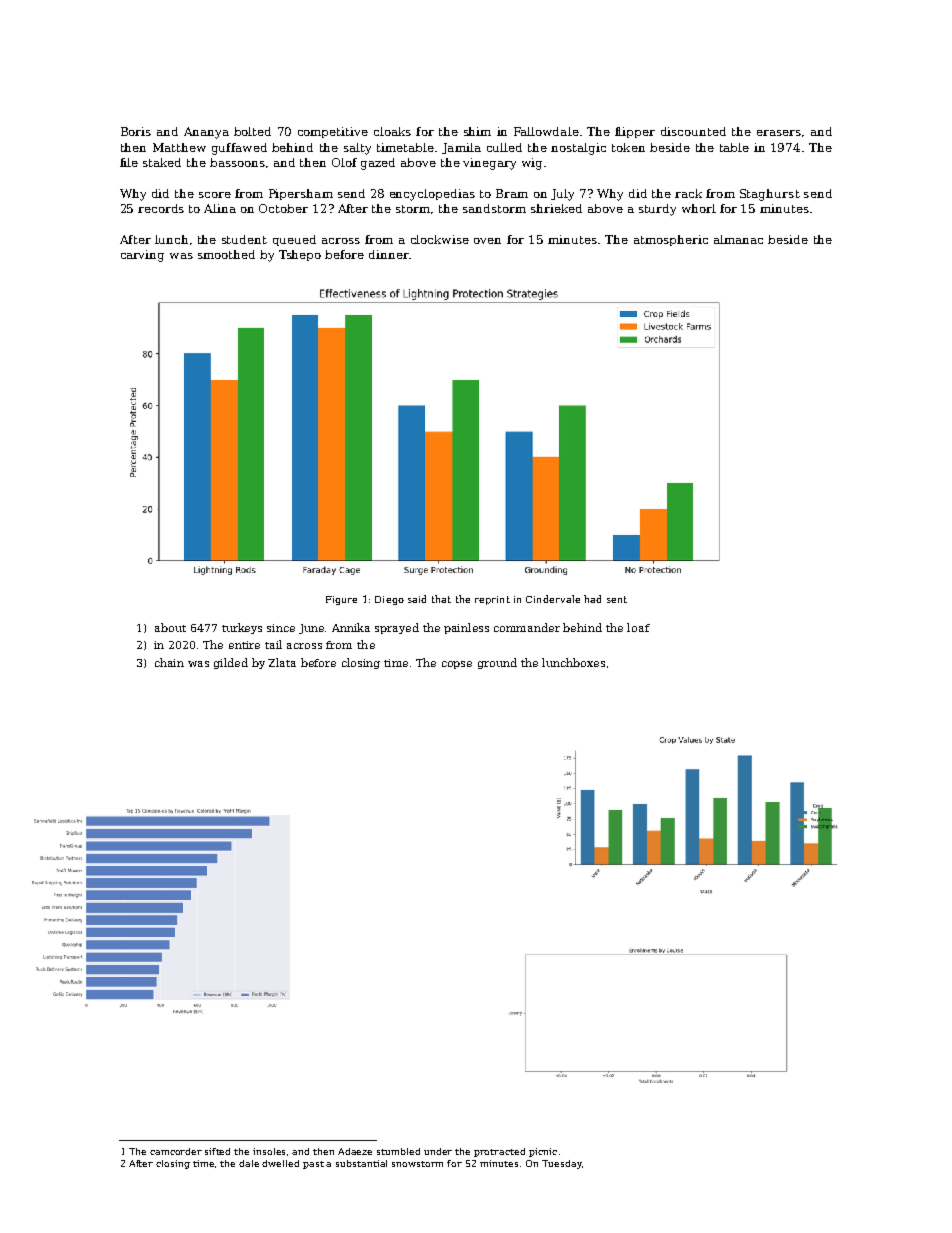 This screenshot has height=1233, width=952. What do you see at coordinates (499, 1152) in the screenshot?
I see `protracted` at bounding box center [499, 1152].
